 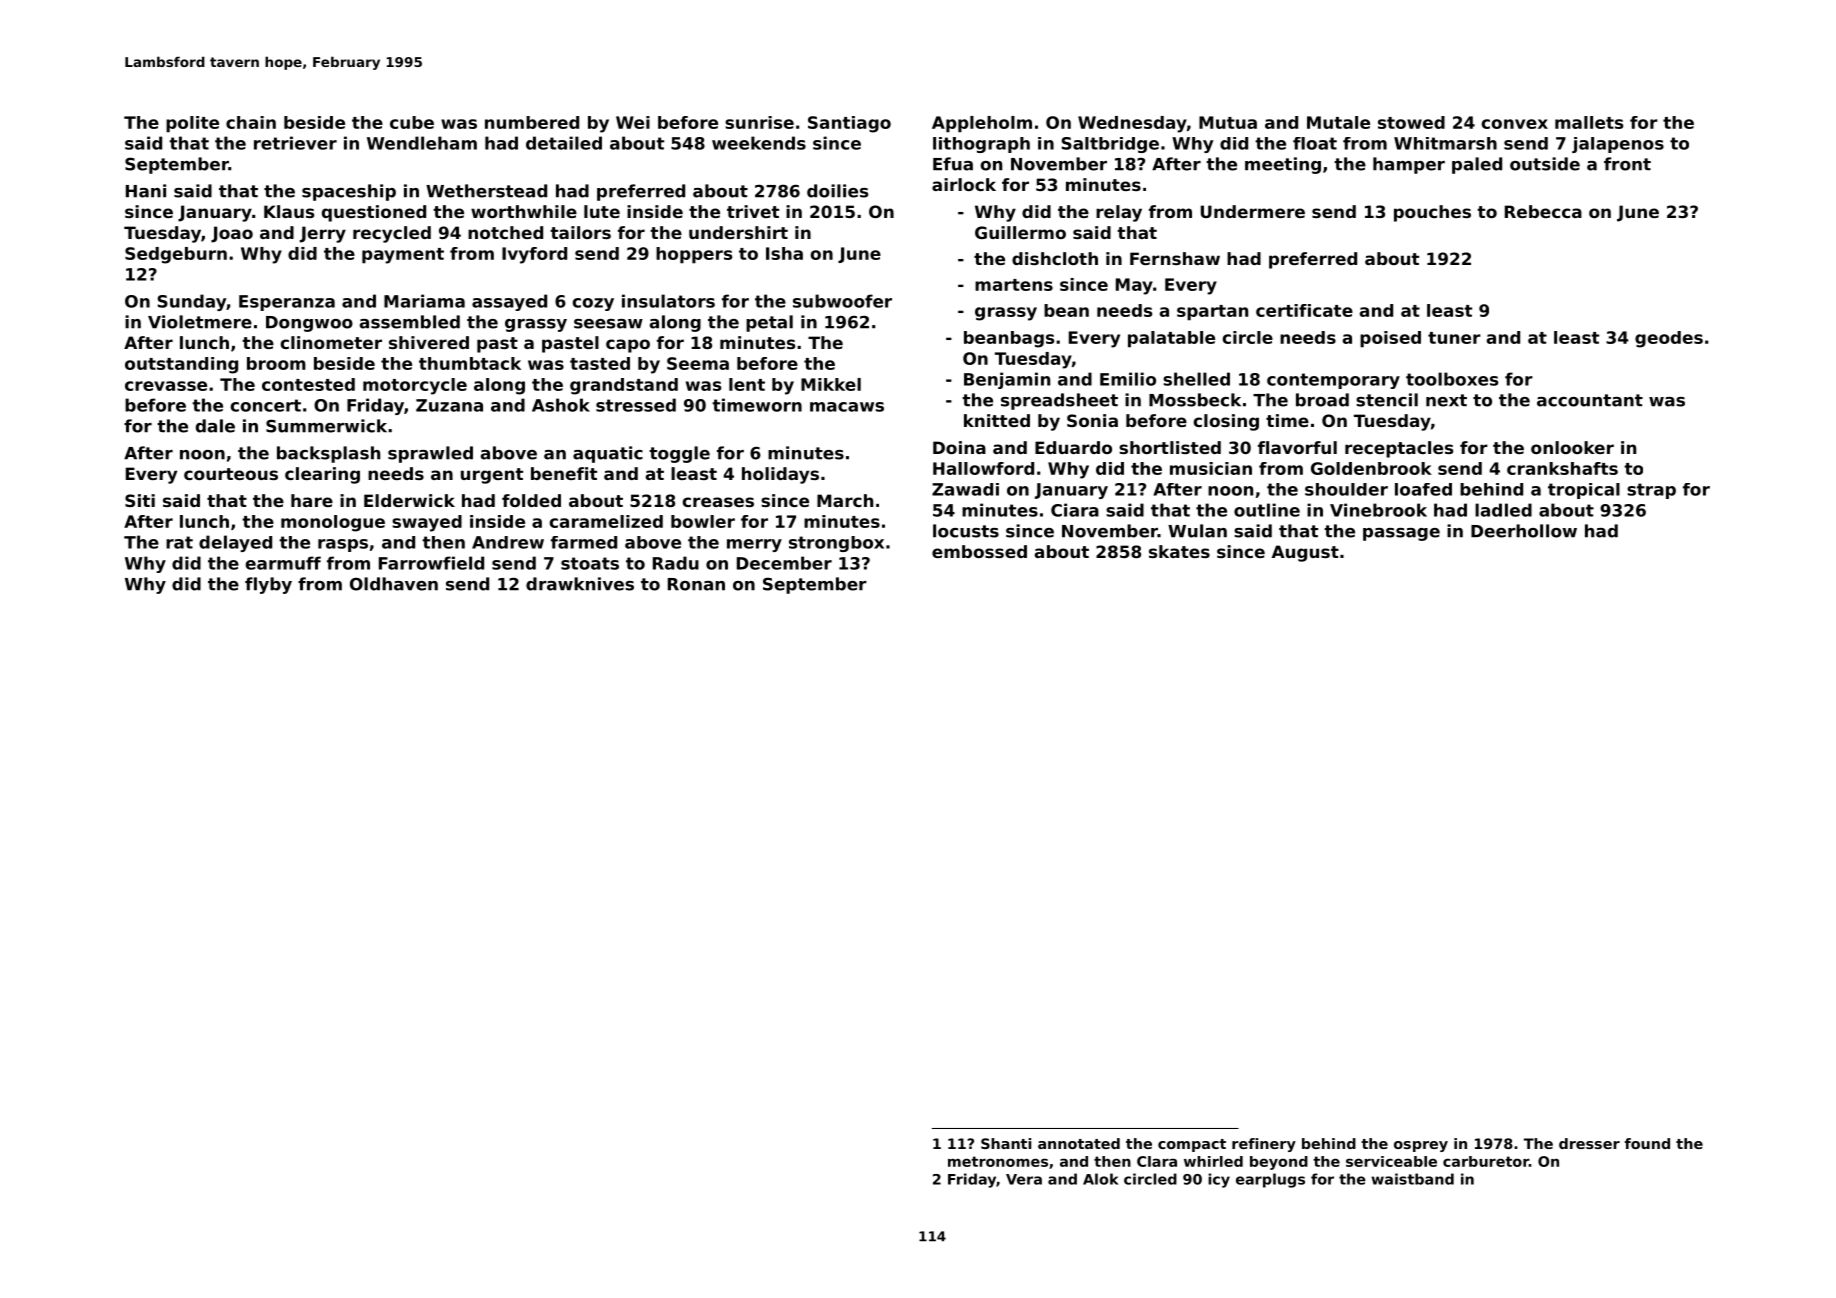 I want to click on jalapenos, so click(x=1618, y=145).
